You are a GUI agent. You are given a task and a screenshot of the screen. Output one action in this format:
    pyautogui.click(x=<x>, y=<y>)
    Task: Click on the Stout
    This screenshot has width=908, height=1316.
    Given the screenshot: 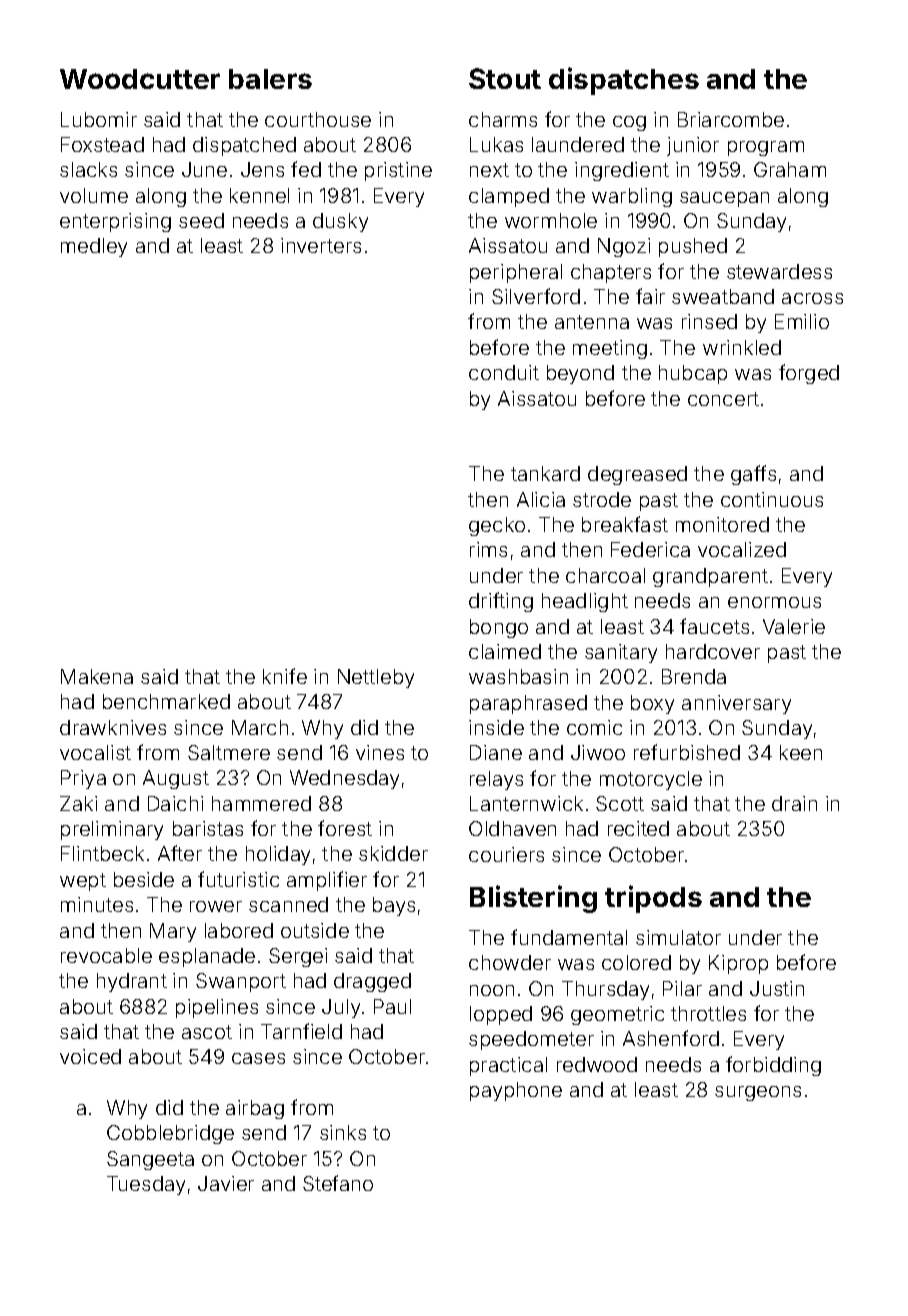 What is the action you would take?
    pyautogui.click(x=505, y=78)
